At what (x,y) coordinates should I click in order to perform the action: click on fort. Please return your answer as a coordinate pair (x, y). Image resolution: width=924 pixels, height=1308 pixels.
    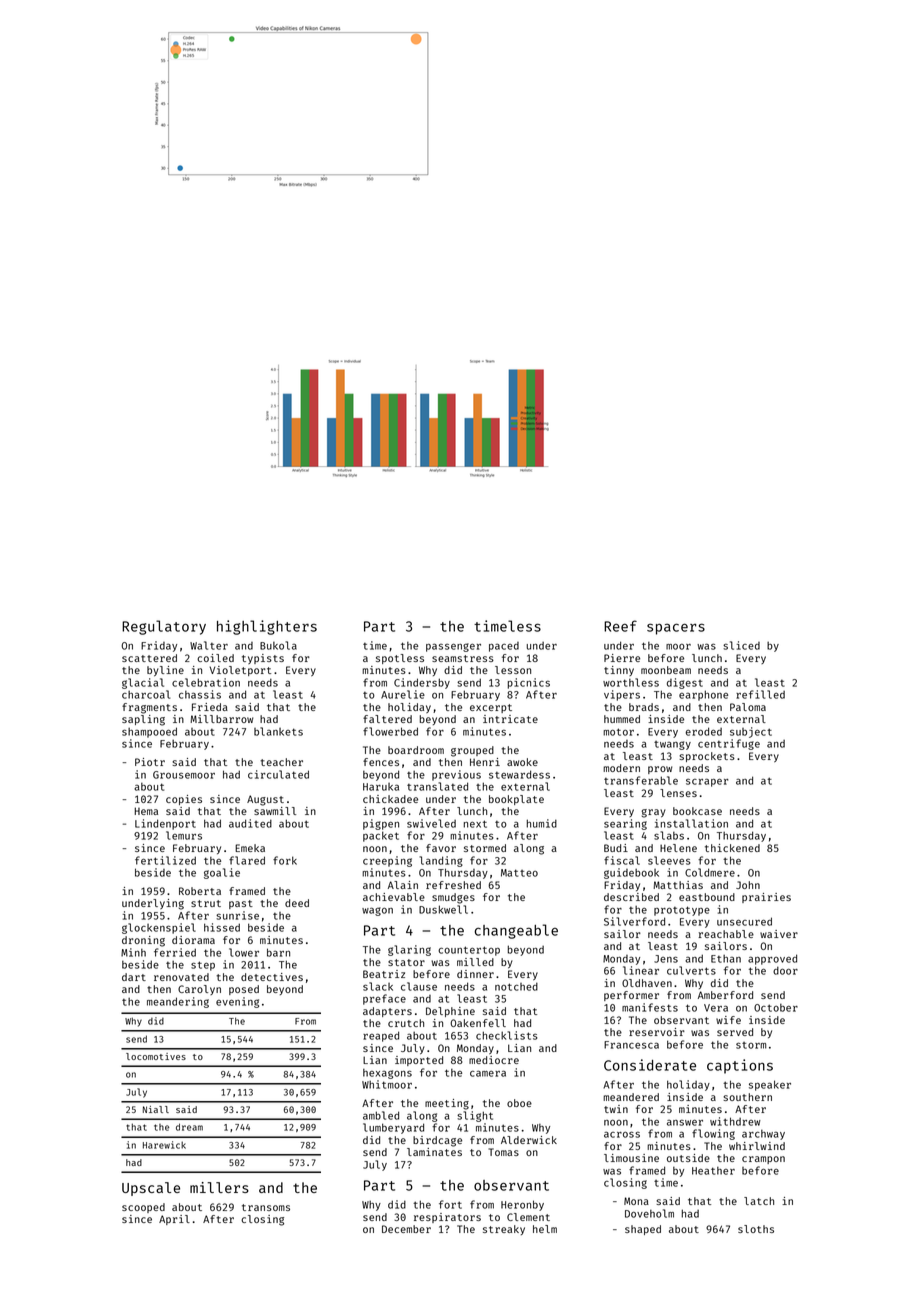
    Looking at the image, I should click on (450, 1204).
